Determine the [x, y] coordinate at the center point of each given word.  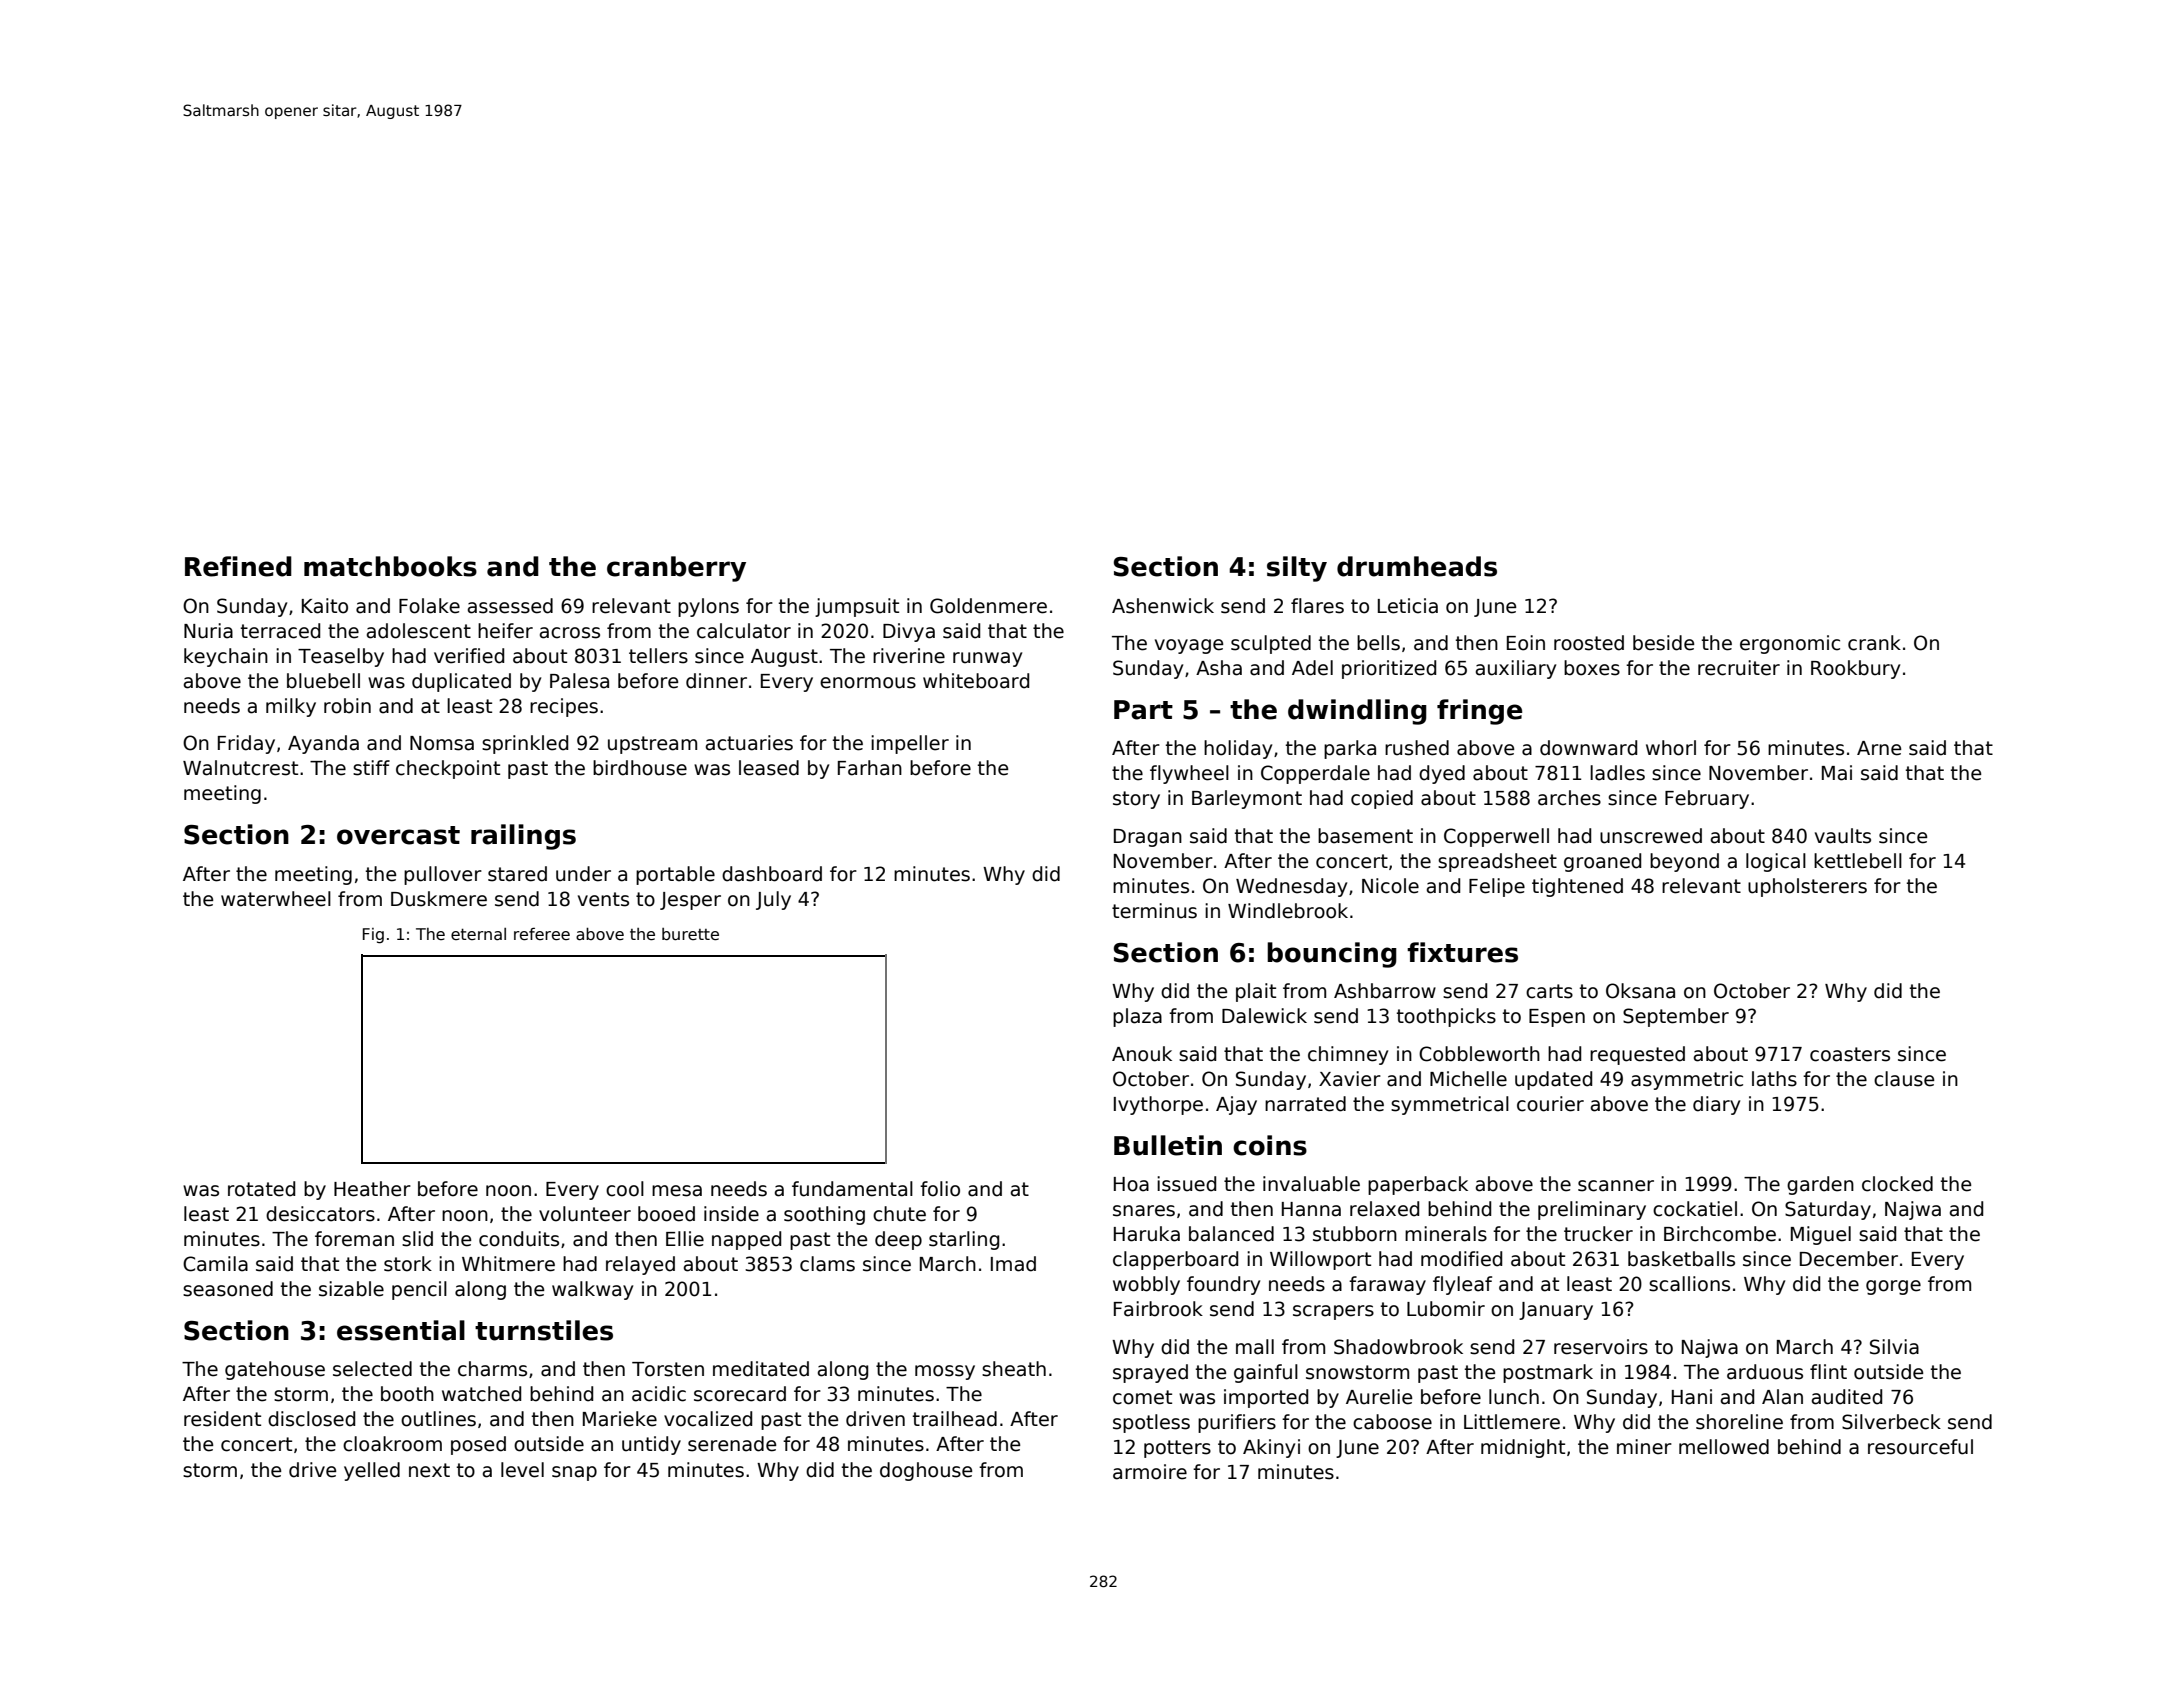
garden [1820, 1185]
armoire [1150, 1472]
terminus [1154, 911]
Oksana [1640, 991]
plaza [1137, 1017]
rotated [261, 1189]
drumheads [1417, 566]
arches [1569, 798]
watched [481, 1394]
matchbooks [390, 566]
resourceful [1920, 1447]
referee [542, 934]
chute [899, 1214]
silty [1297, 569]
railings [523, 837]
